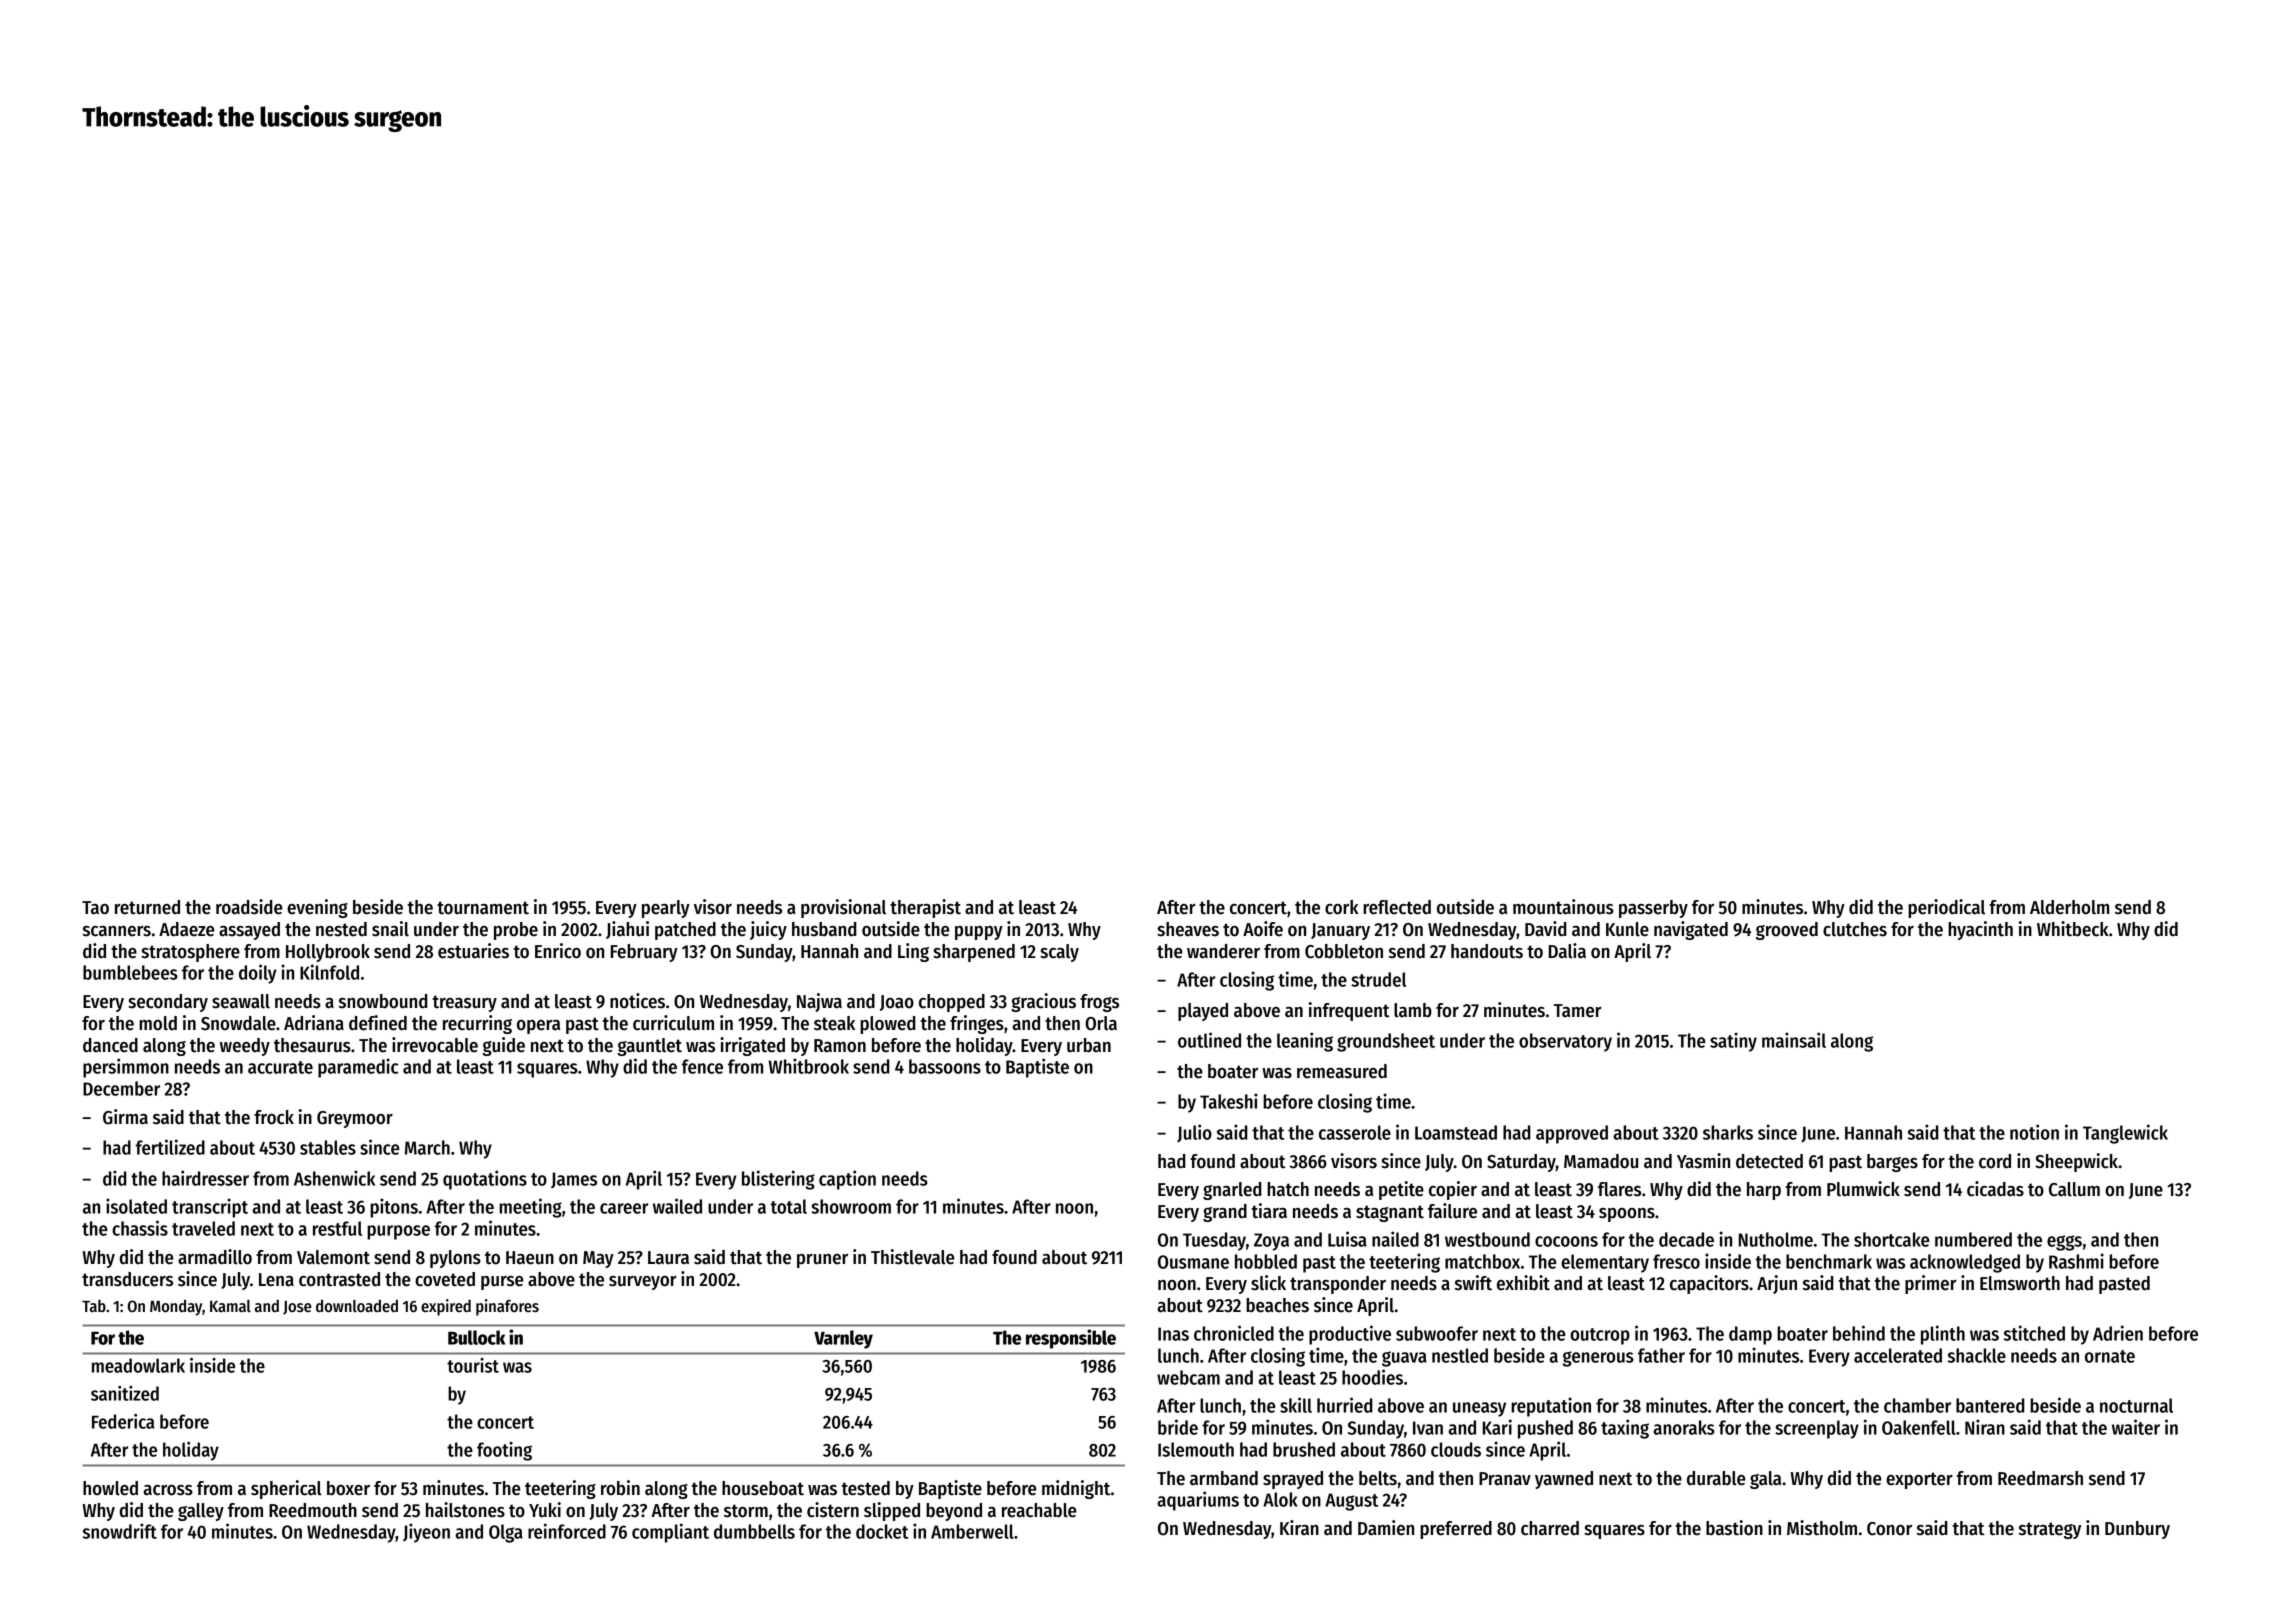 Image resolution: width=2282 pixels, height=1614 pixels. What do you see at coordinates (1919, 1480) in the screenshot?
I see `exporter` at bounding box center [1919, 1480].
